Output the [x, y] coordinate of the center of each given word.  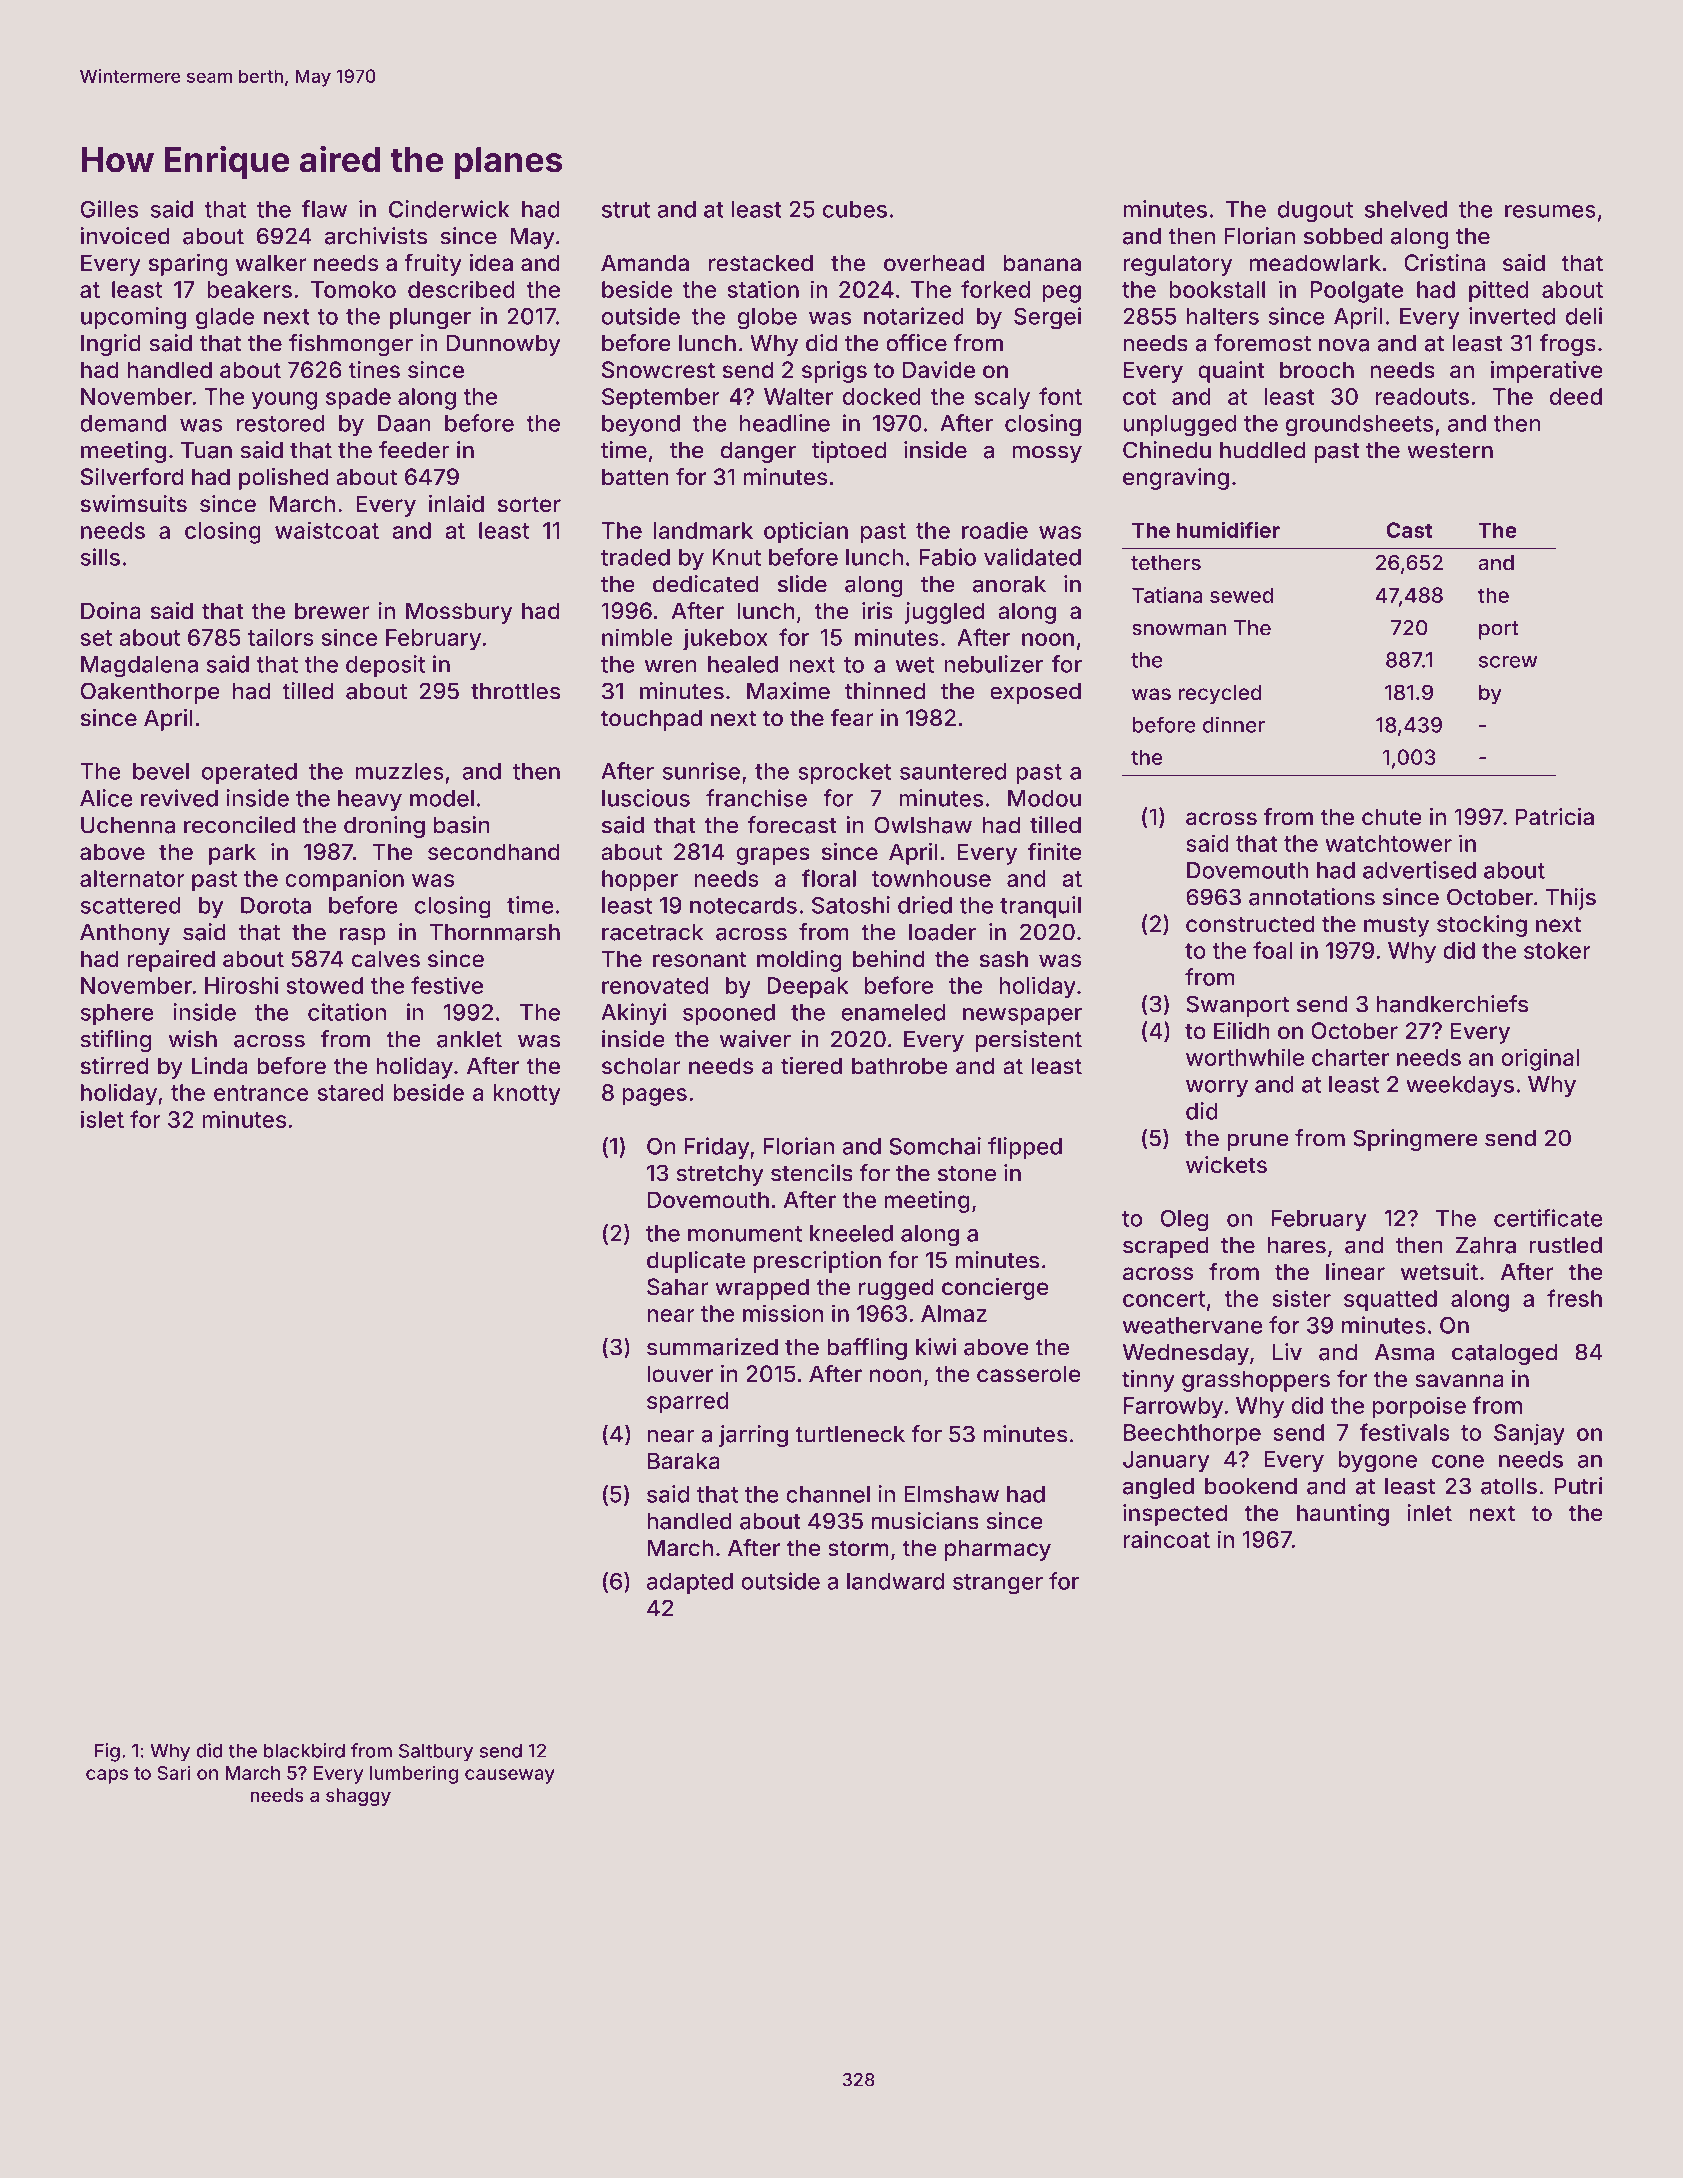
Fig [107, 1752]
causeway [510, 1776]
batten [635, 477]
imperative [1547, 372]
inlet [1429, 1512]
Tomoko [353, 289]
